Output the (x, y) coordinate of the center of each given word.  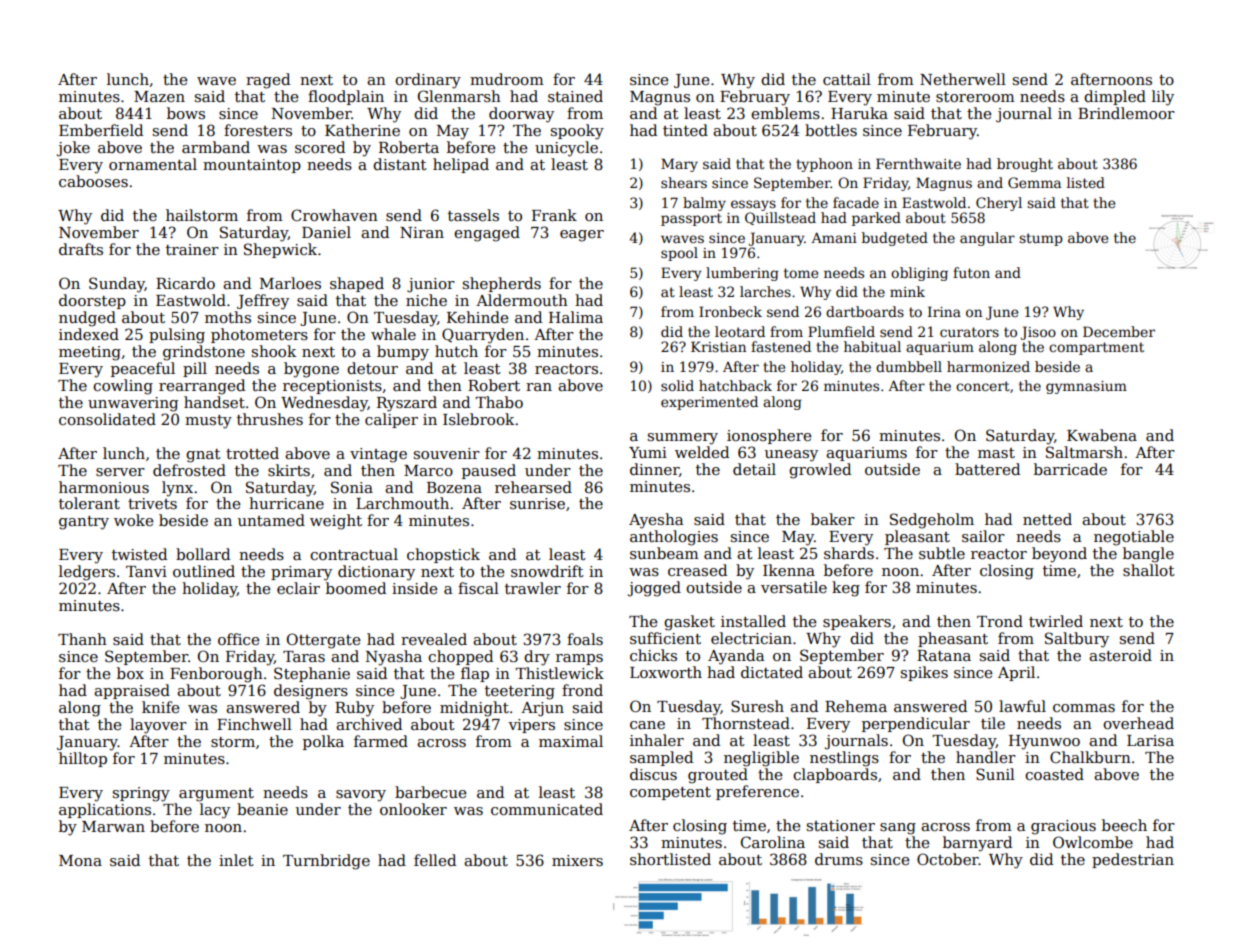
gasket (689, 623)
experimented (709, 403)
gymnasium (1086, 387)
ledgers (87, 573)
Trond (1000, 621)
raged (268, 81)
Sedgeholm (932, 521)
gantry (84, 523)
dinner (654, 470)
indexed (89, 334)
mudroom (507, 79)
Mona (80, 860)
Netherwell (963, 79)
